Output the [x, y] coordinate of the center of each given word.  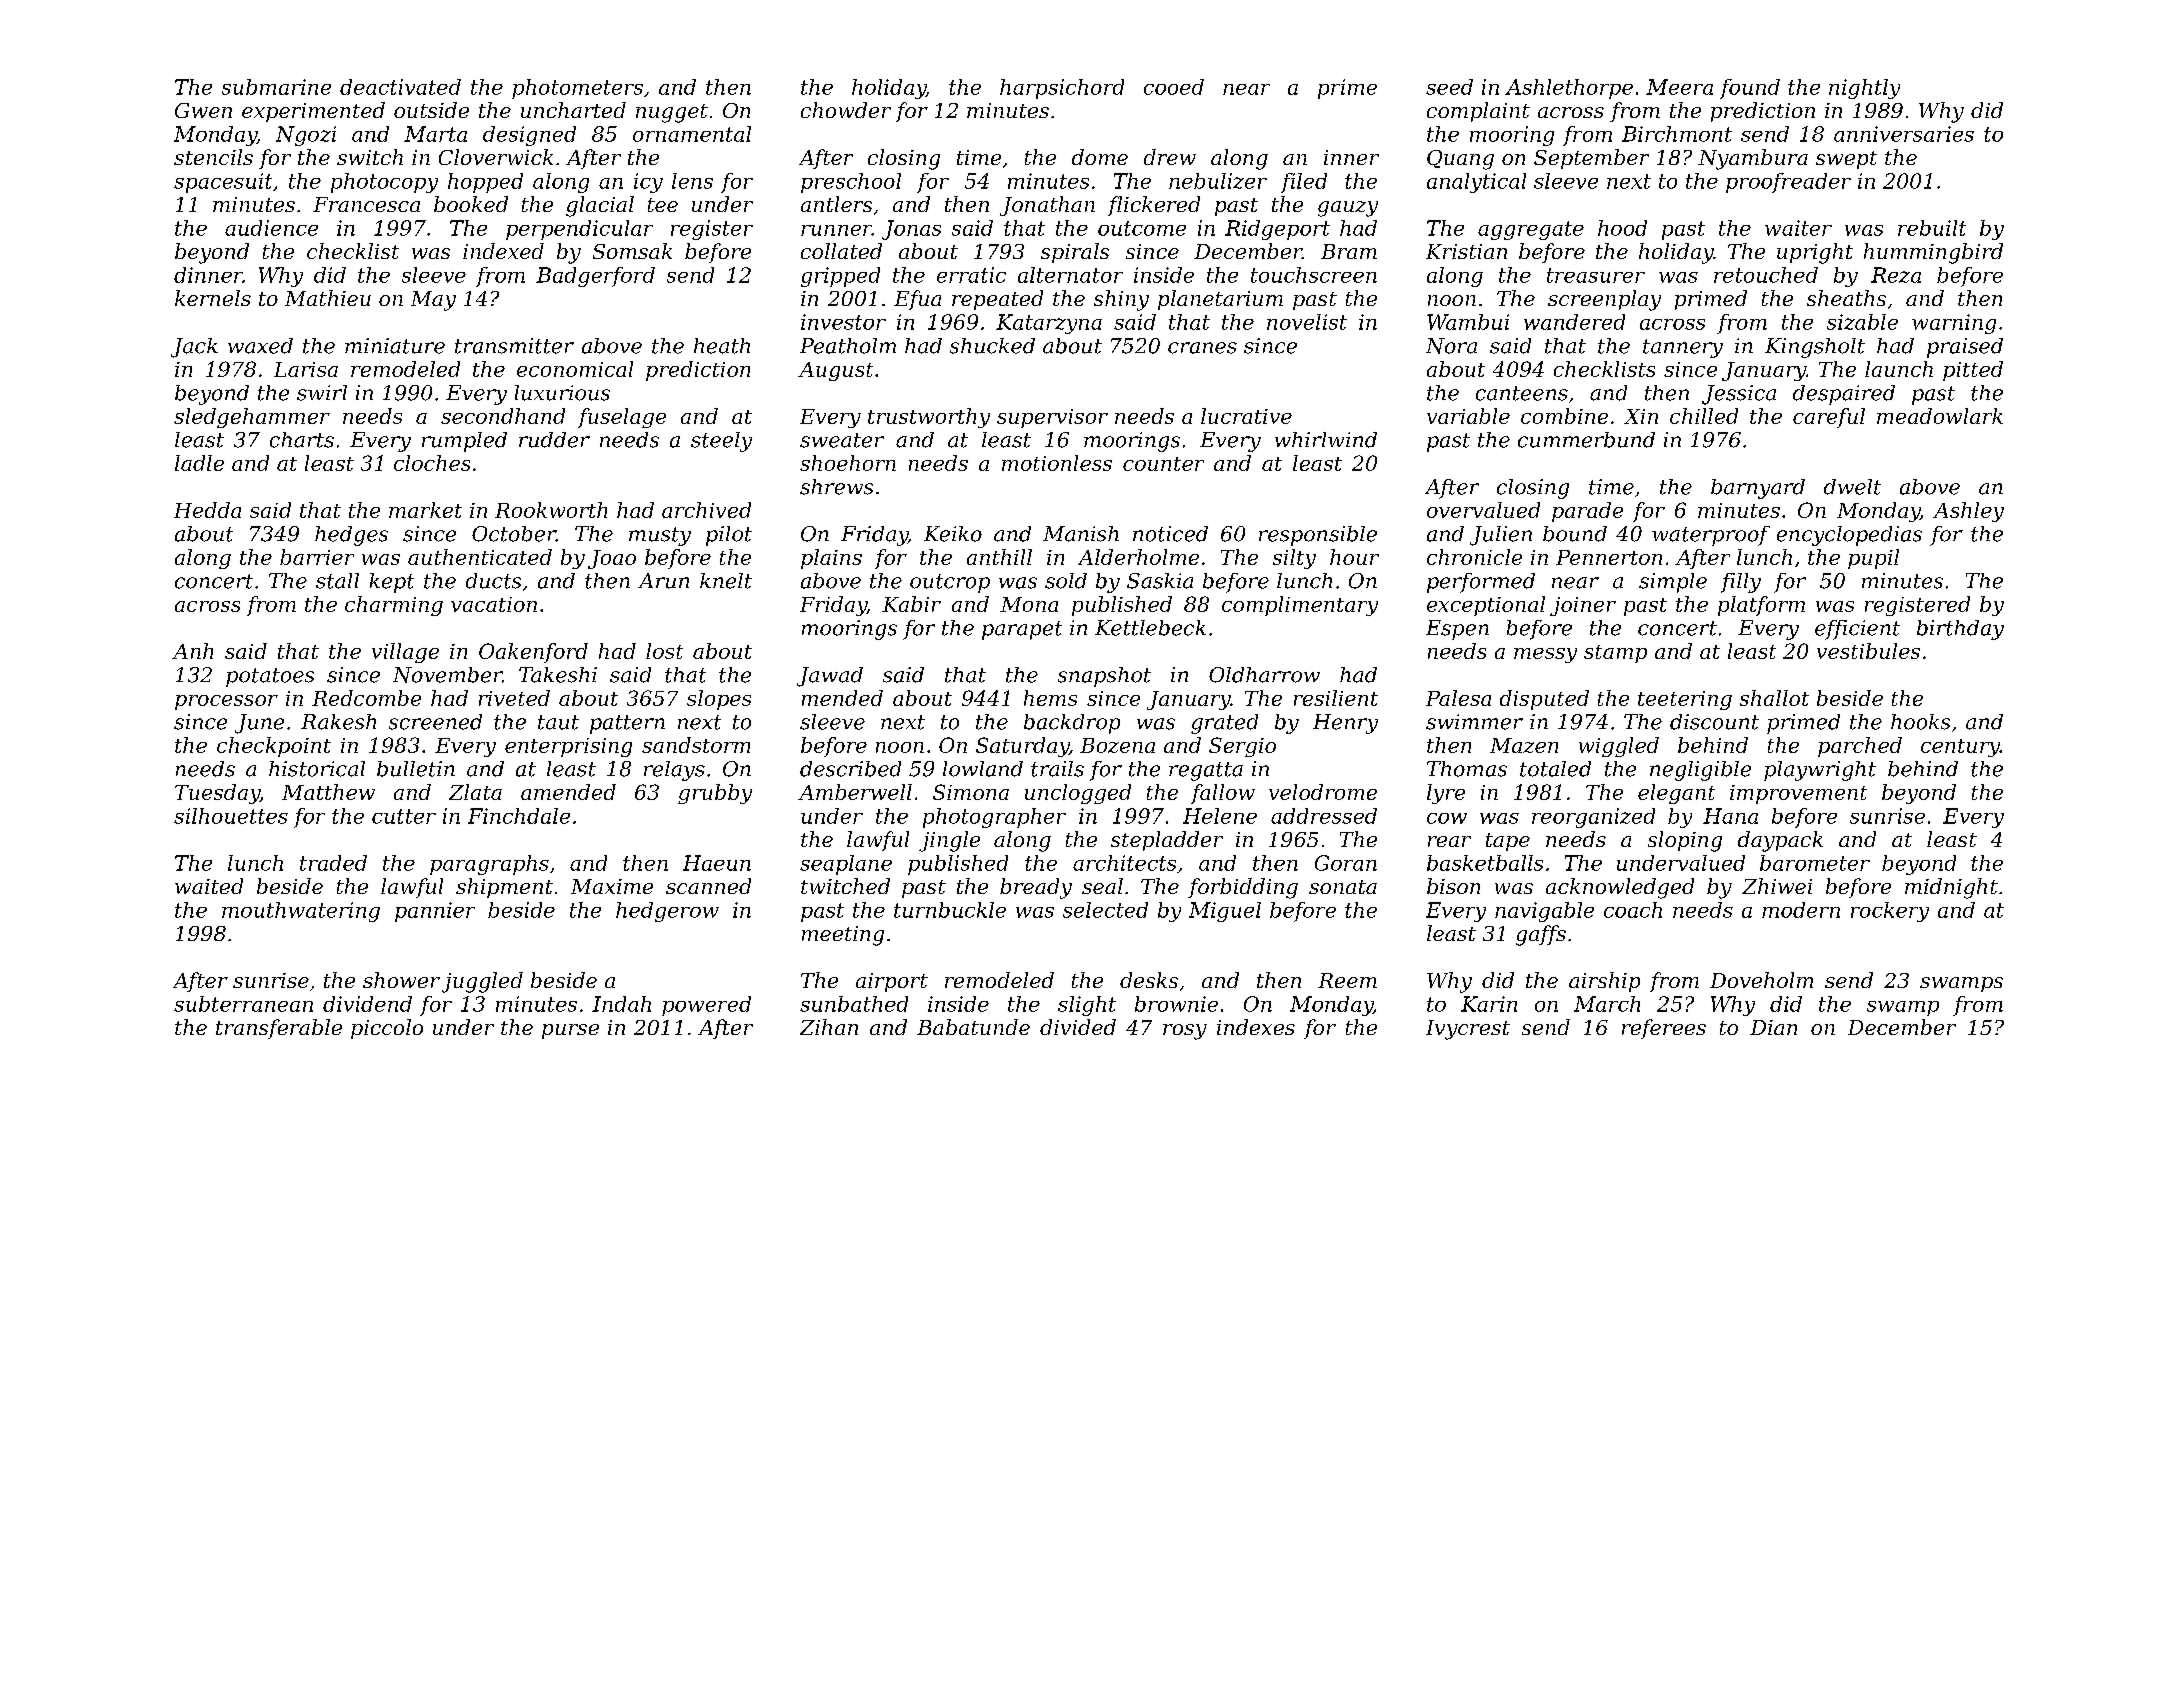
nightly [1864, 89]
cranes [1202, 348]
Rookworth [551, 510]
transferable [279, 1029]
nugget [672, 113]
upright [1815, 253]
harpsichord [1062, 89]
